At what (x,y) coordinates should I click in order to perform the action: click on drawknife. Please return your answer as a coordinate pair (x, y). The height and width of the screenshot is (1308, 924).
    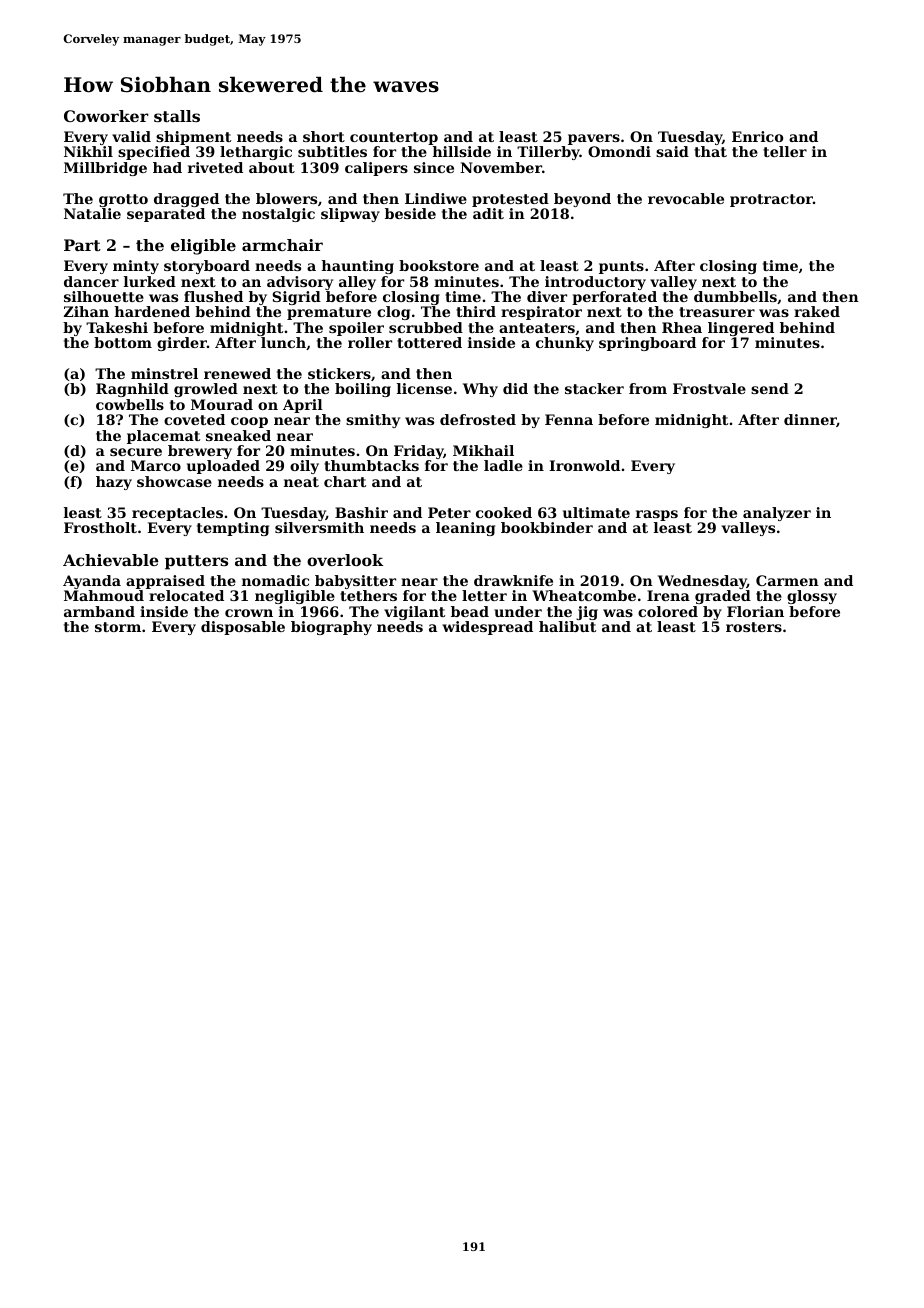
    Looking at the image, I should click on (513, 580).
